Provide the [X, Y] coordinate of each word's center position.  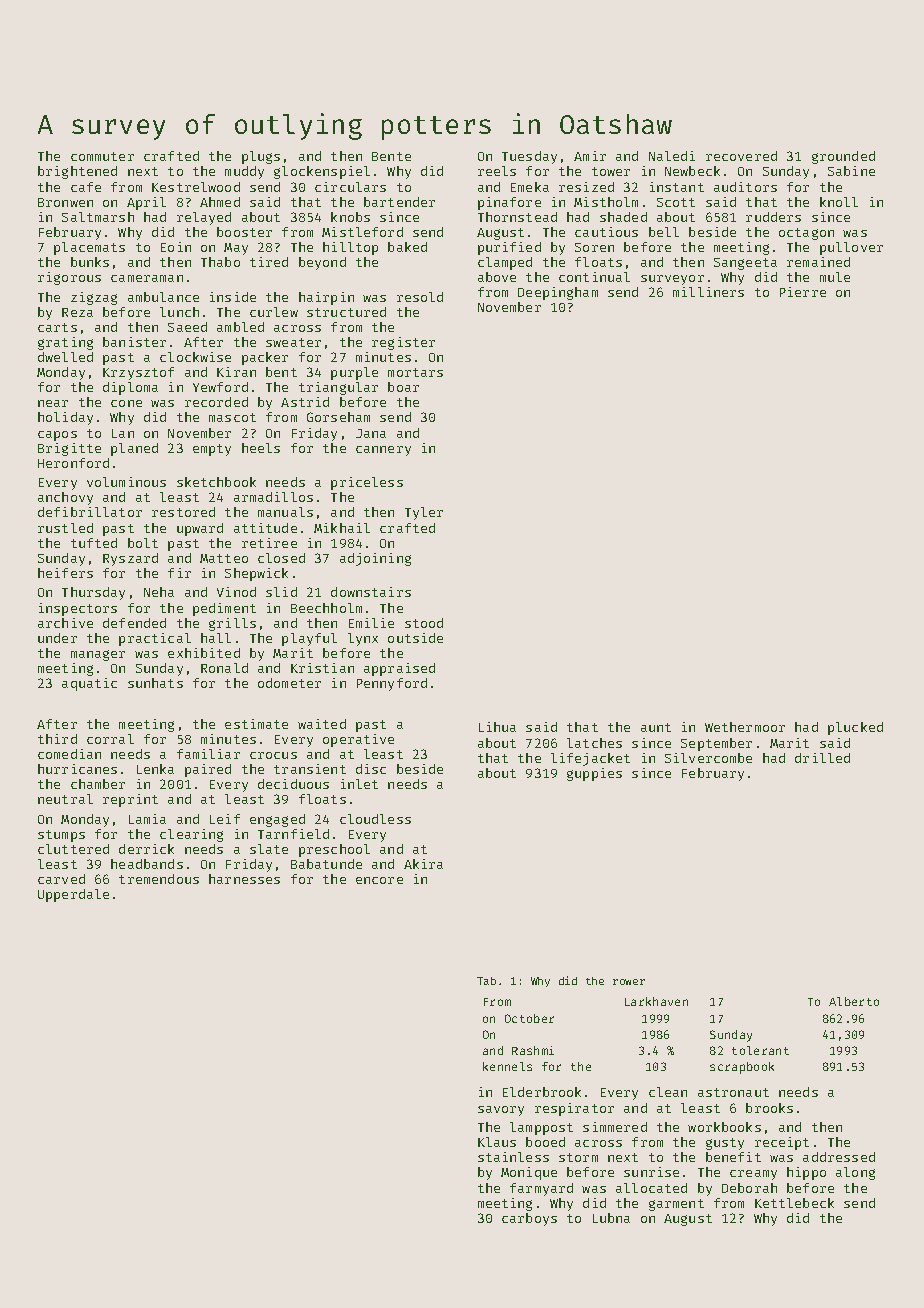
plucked [855, 728]
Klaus [497, 1142]
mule [835, 277]
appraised [399, 669]
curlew [274, 312]
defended [134, 623]
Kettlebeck [794, 1203]
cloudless [375, 819]
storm [578, 1157]
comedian [69, 754]
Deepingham [558, 293]
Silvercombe [708, 758]
